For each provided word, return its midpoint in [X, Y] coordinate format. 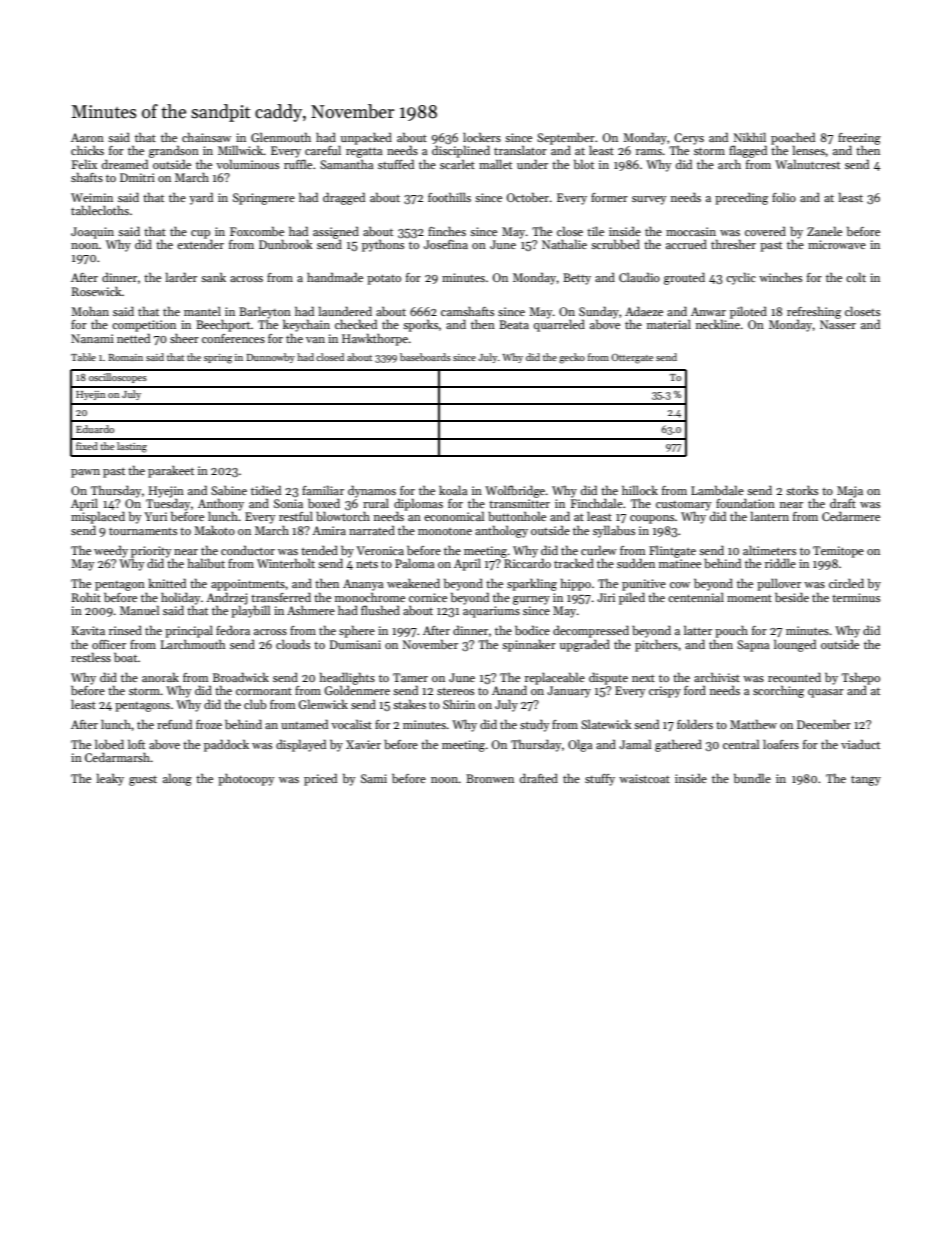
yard [201, 198]
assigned [336, 232]
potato [384, 279]
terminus [856, 597]
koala [453, 490]
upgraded [585, 645]
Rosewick [97, 291]
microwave [837, 244]
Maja [850, 492]
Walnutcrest [807, 164]
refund [174, 724]
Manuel [139, 610]
